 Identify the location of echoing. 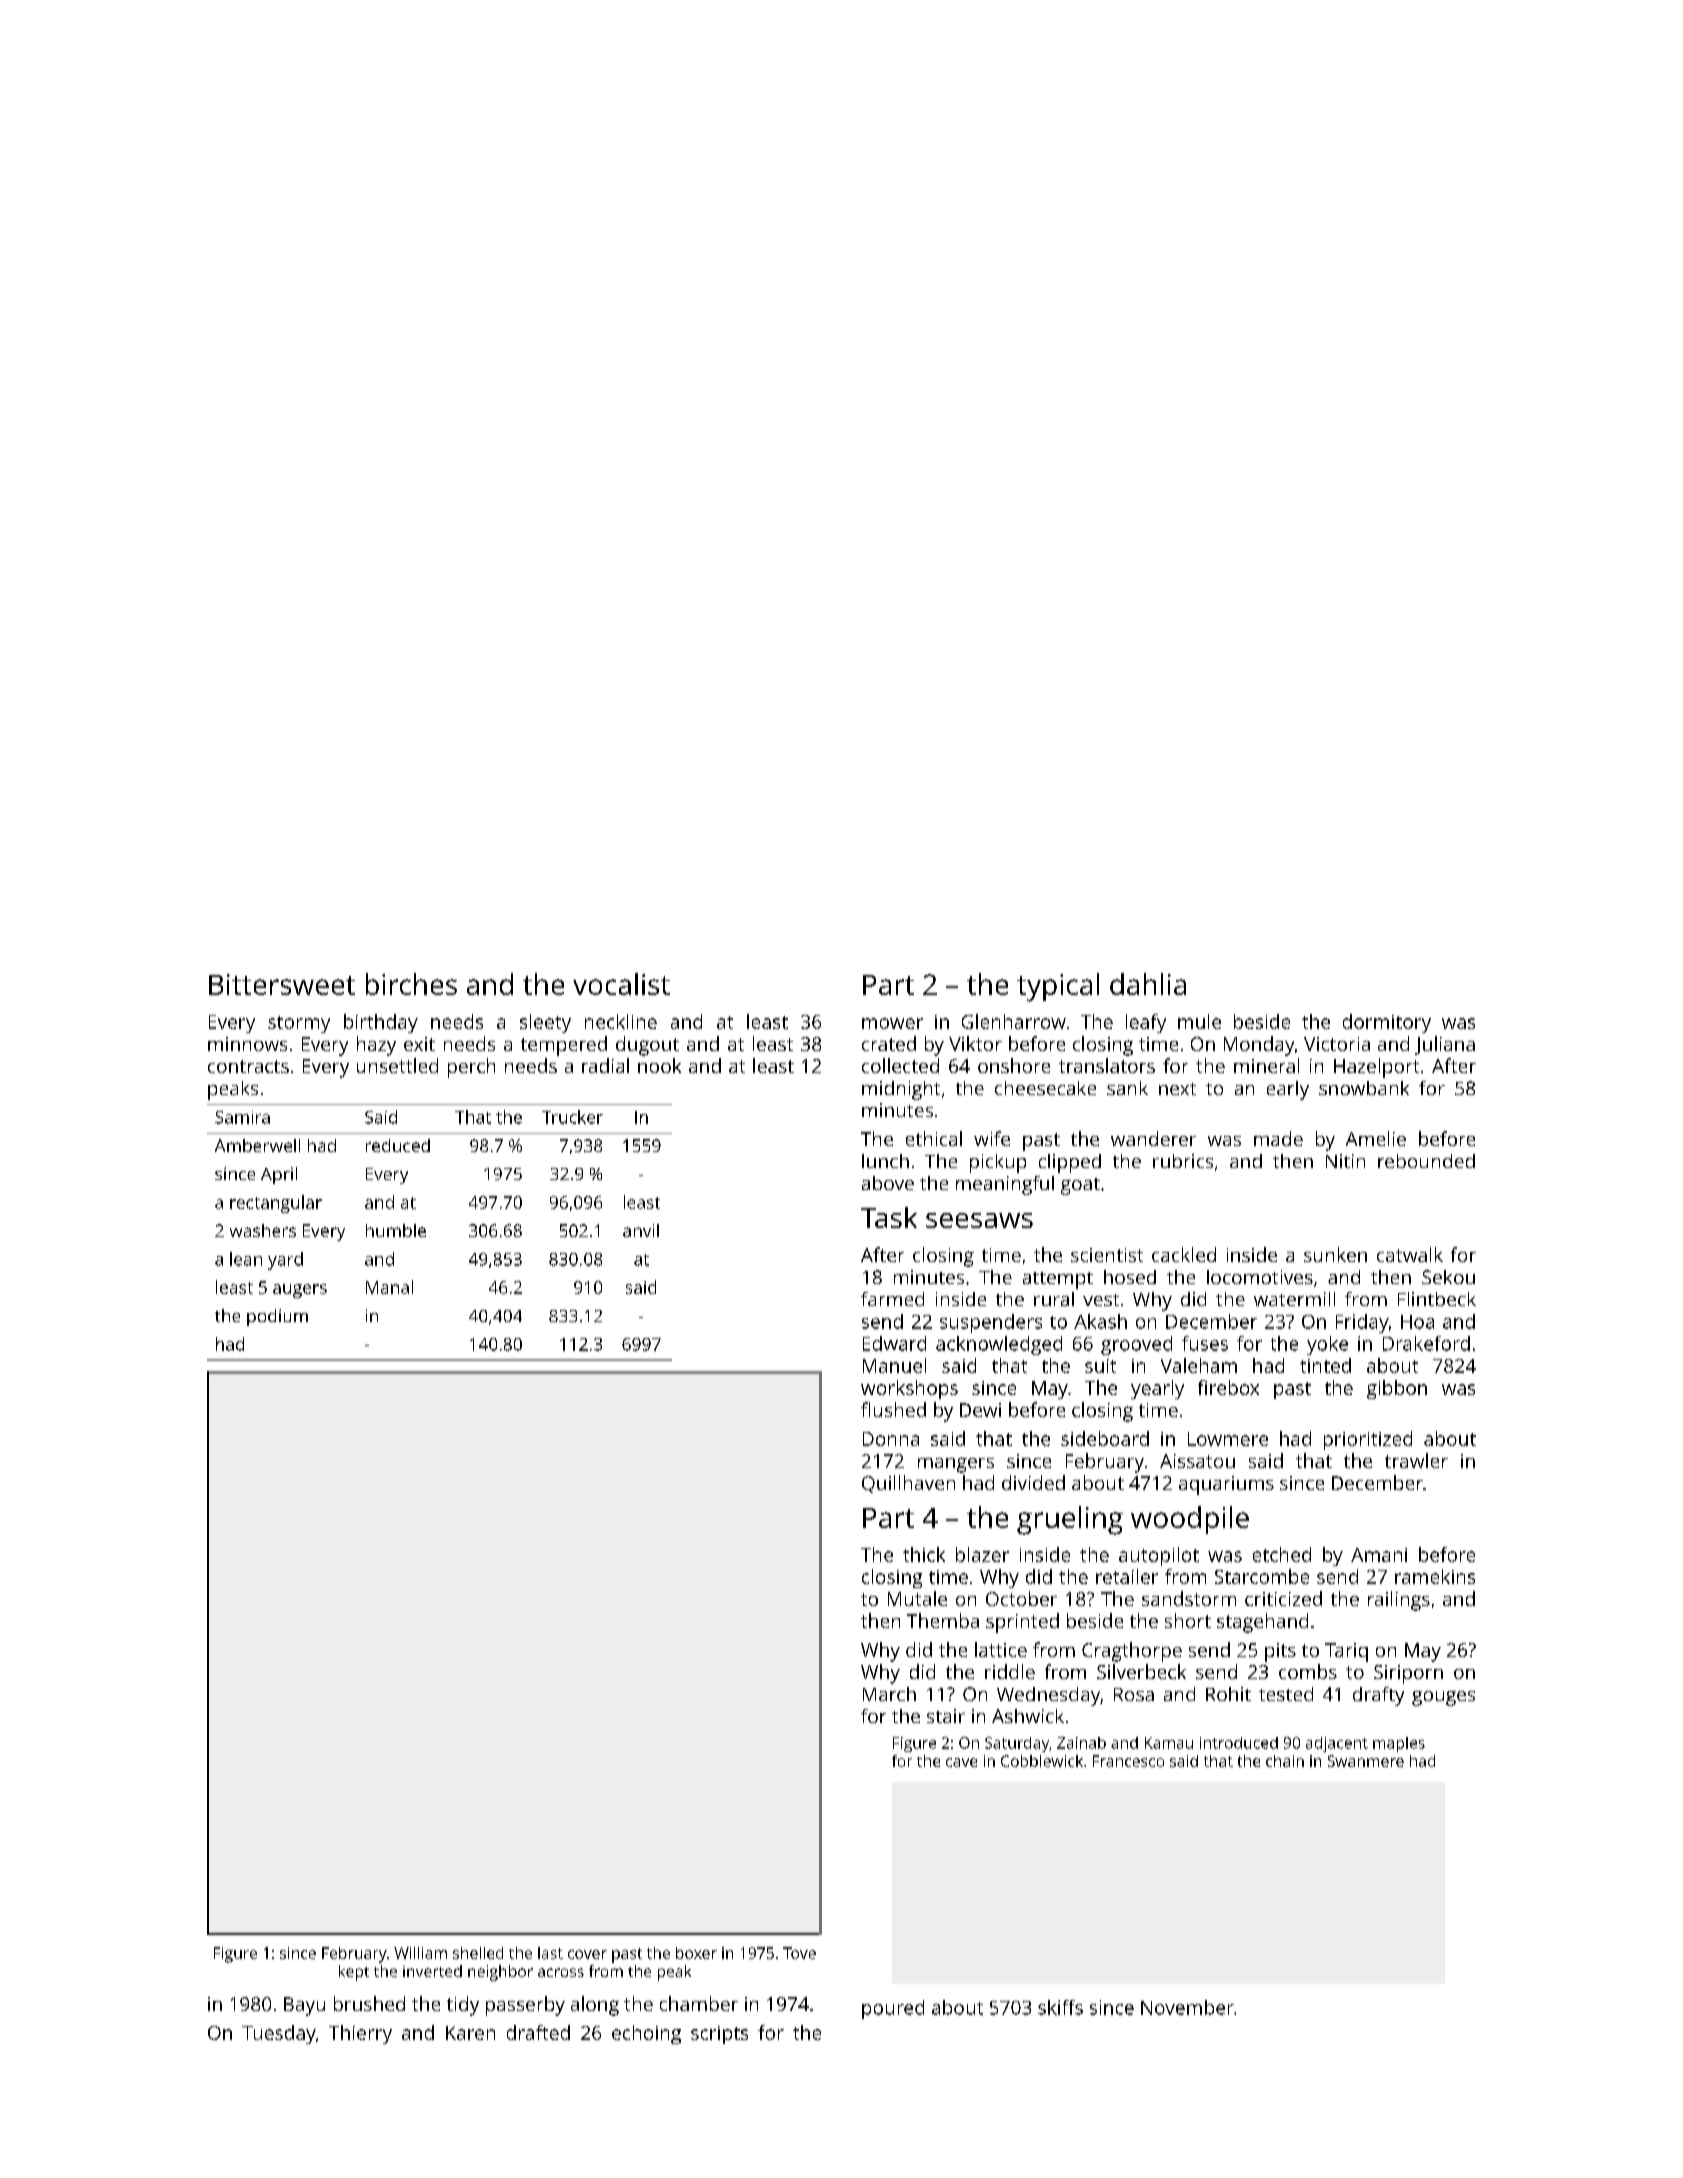
(646, 2034).
